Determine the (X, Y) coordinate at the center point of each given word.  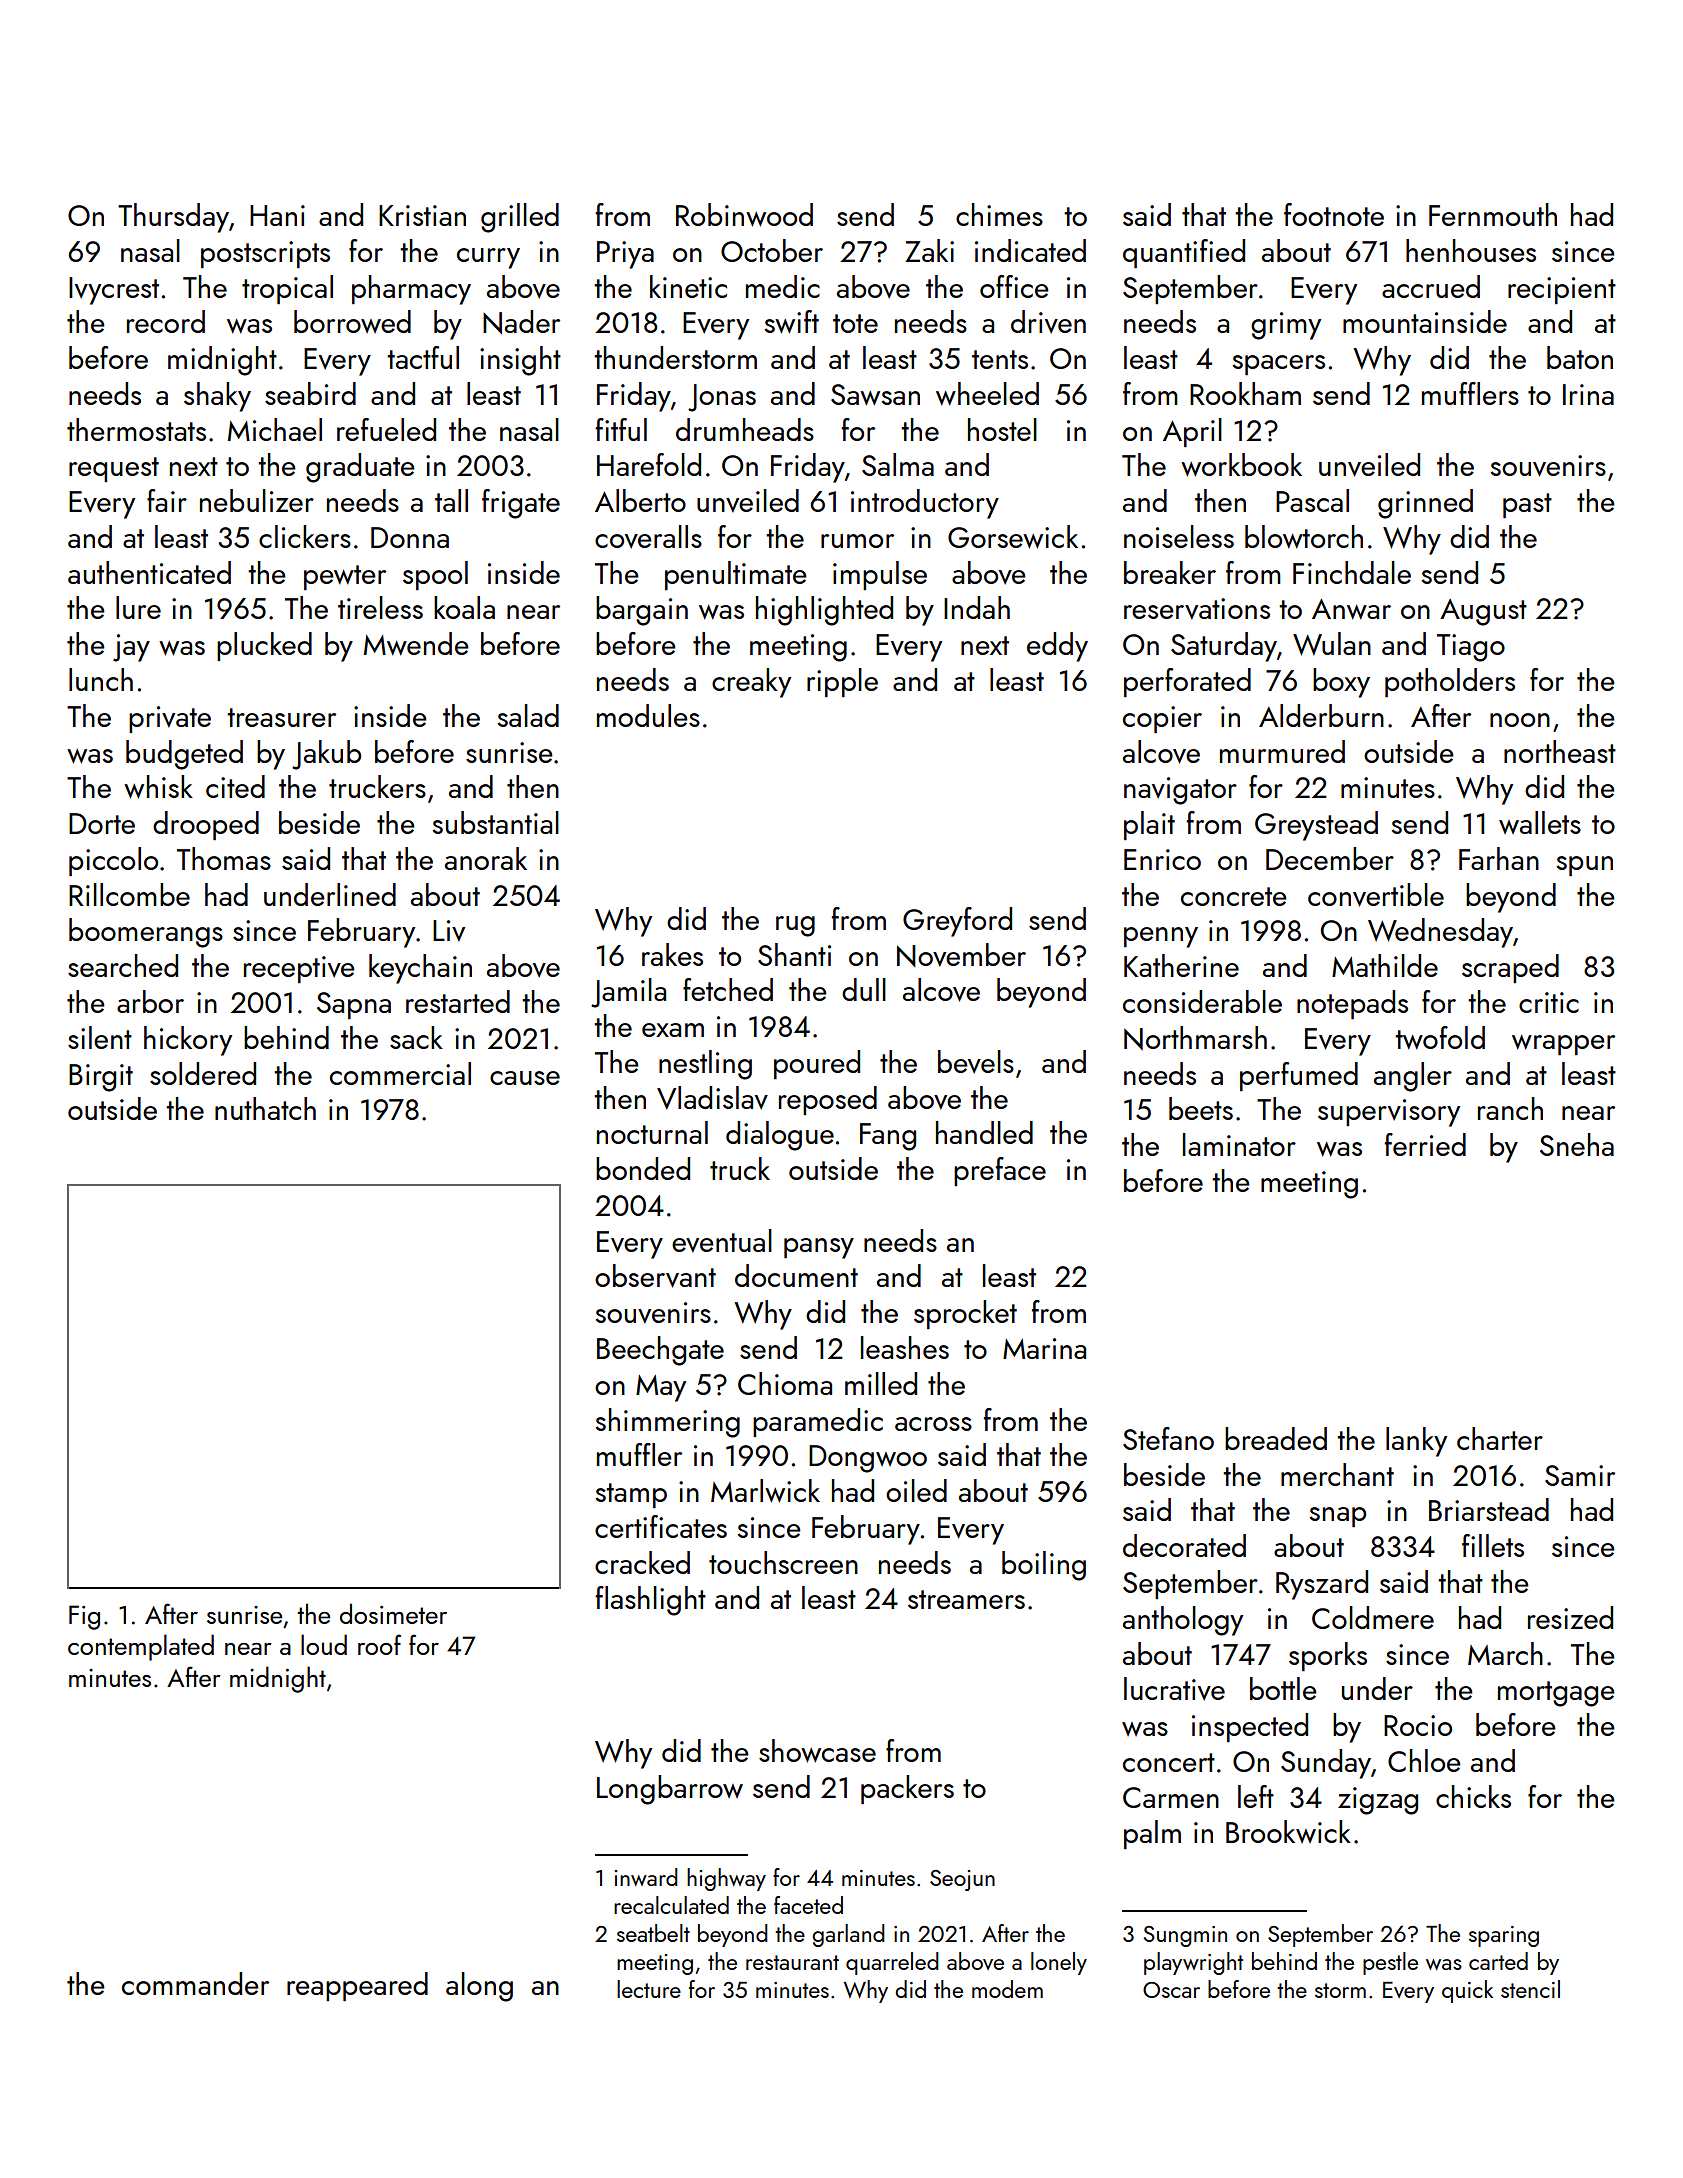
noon (1520, 720)
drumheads (745, 429)
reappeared (357, 1986)
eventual (722, 1241)
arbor (150, 1001)
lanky (1416, 1442)
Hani (277, 215)
